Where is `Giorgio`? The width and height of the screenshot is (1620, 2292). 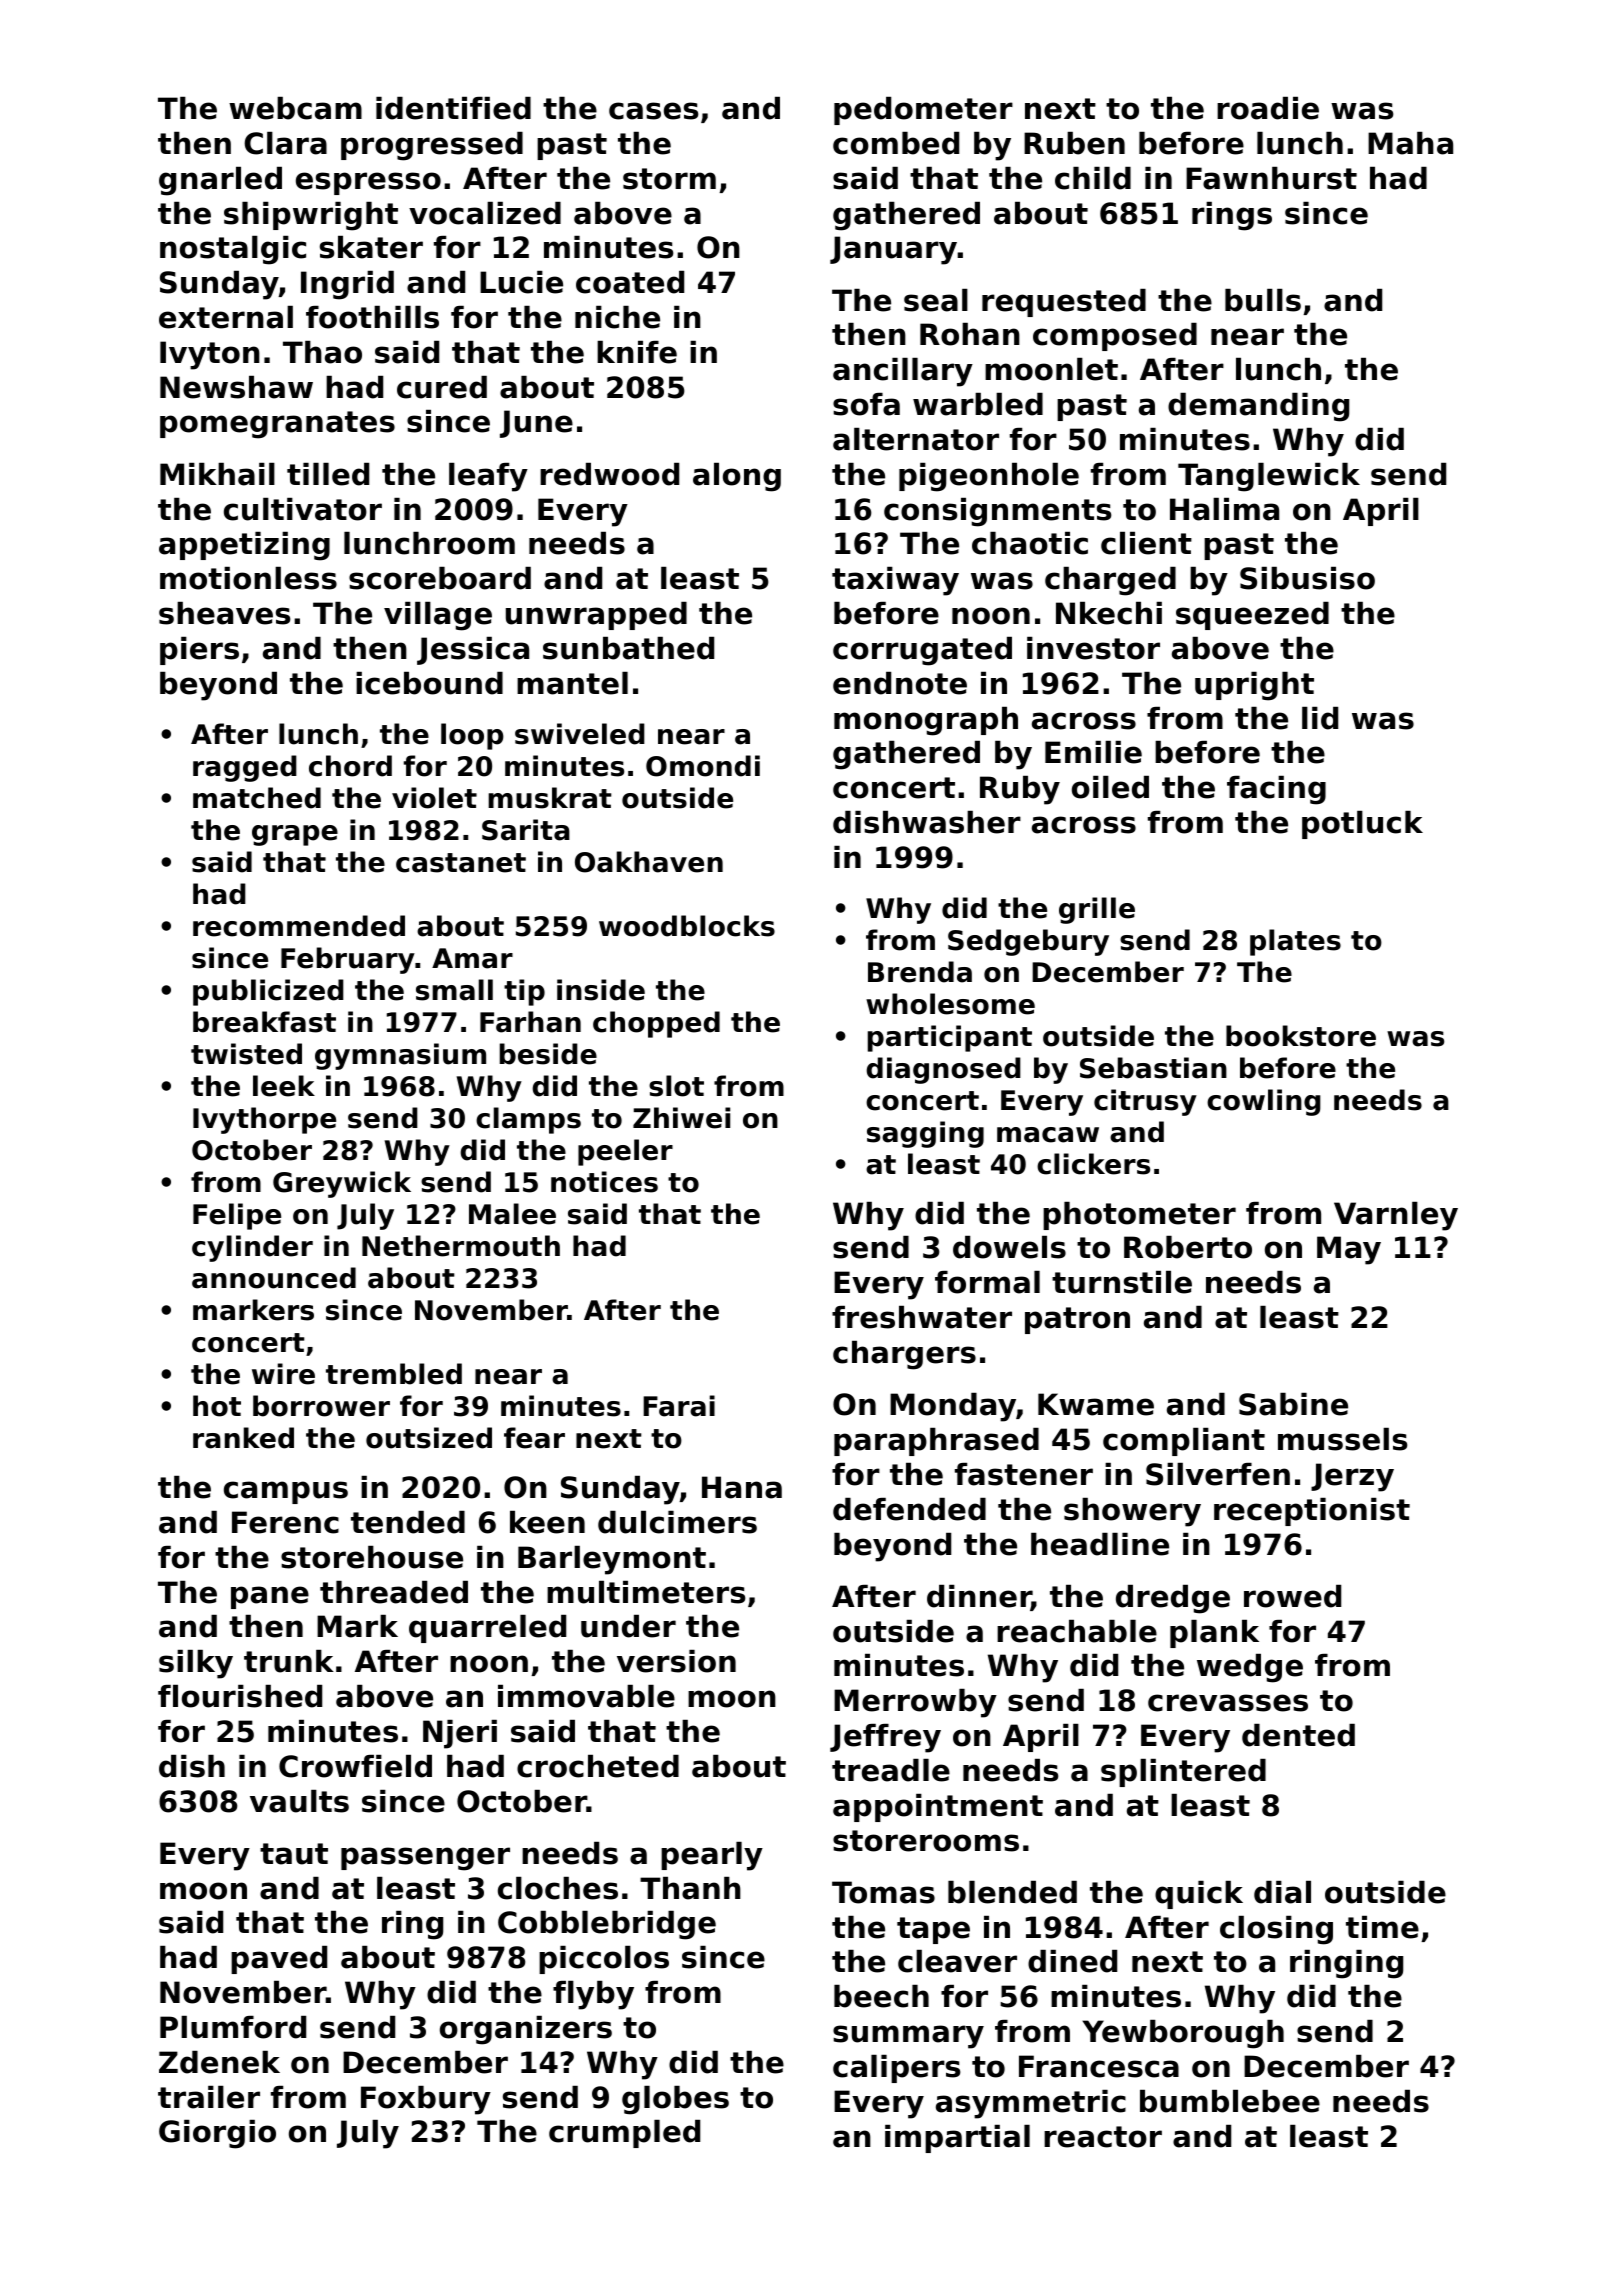 Giorgio is located at coordinates (217, 2134).
